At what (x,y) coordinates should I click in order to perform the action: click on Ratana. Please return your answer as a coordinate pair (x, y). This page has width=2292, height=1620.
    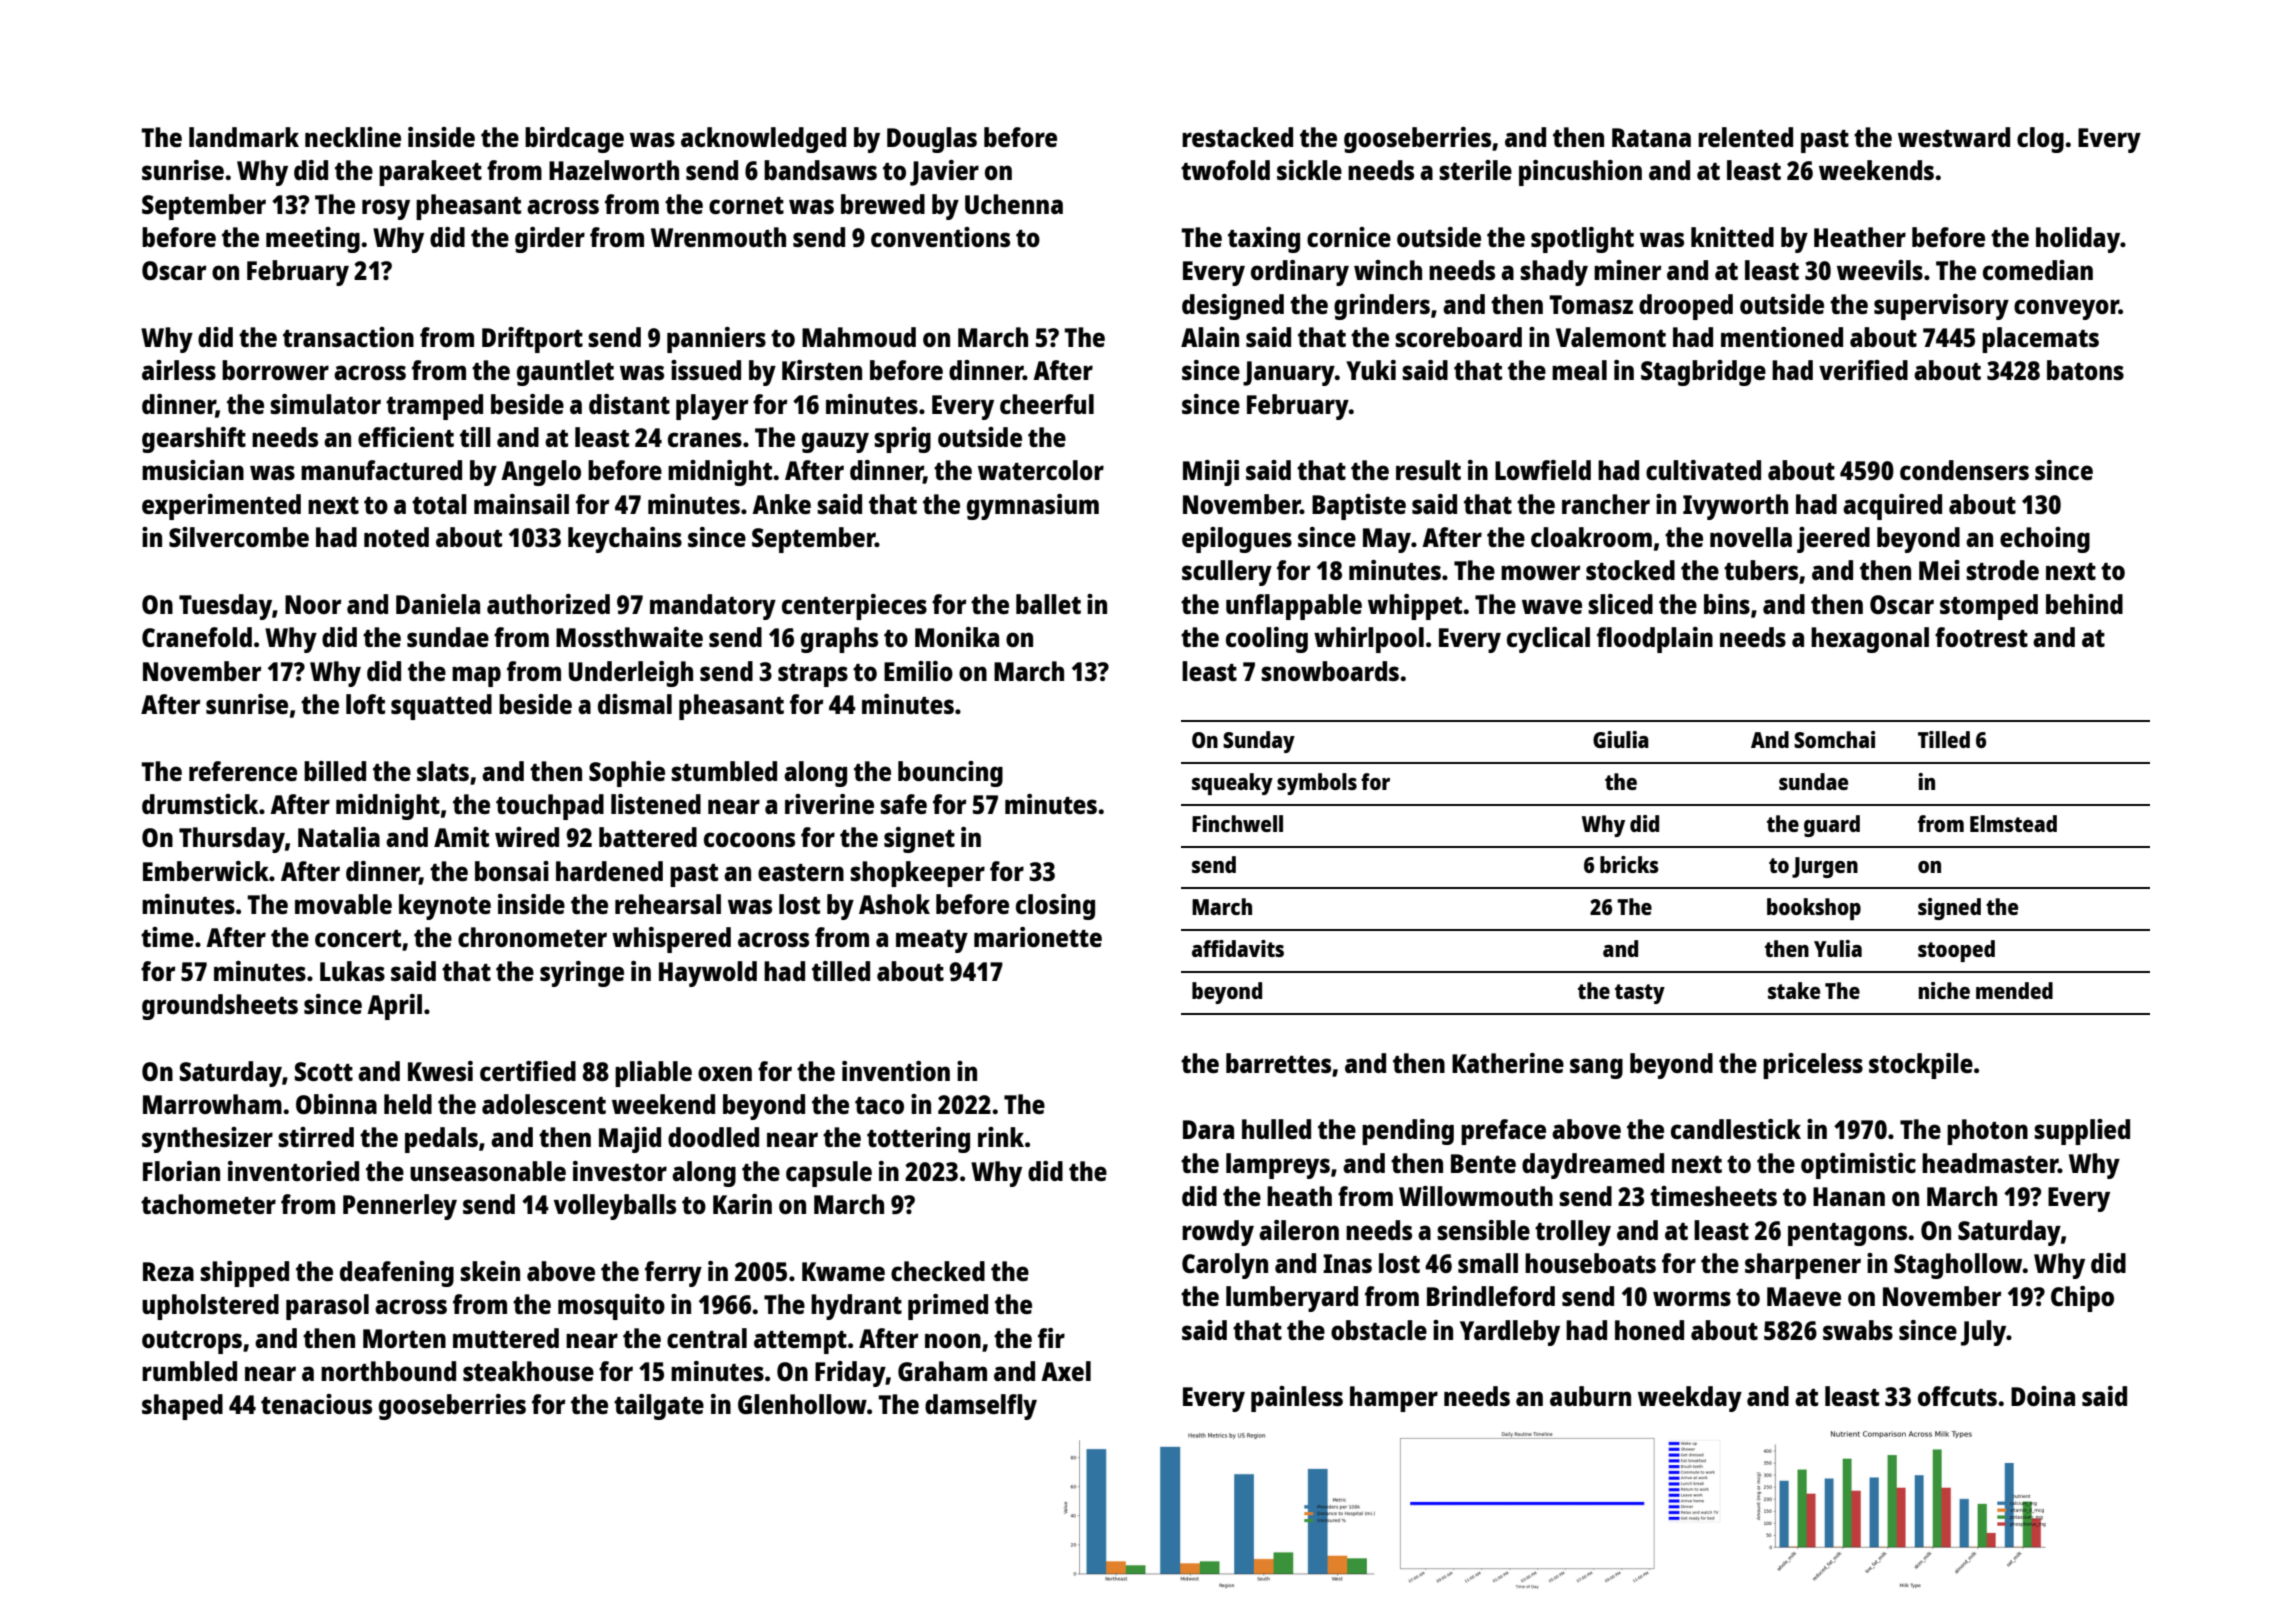
    Looking at the image, I should click on (1651, 137).
